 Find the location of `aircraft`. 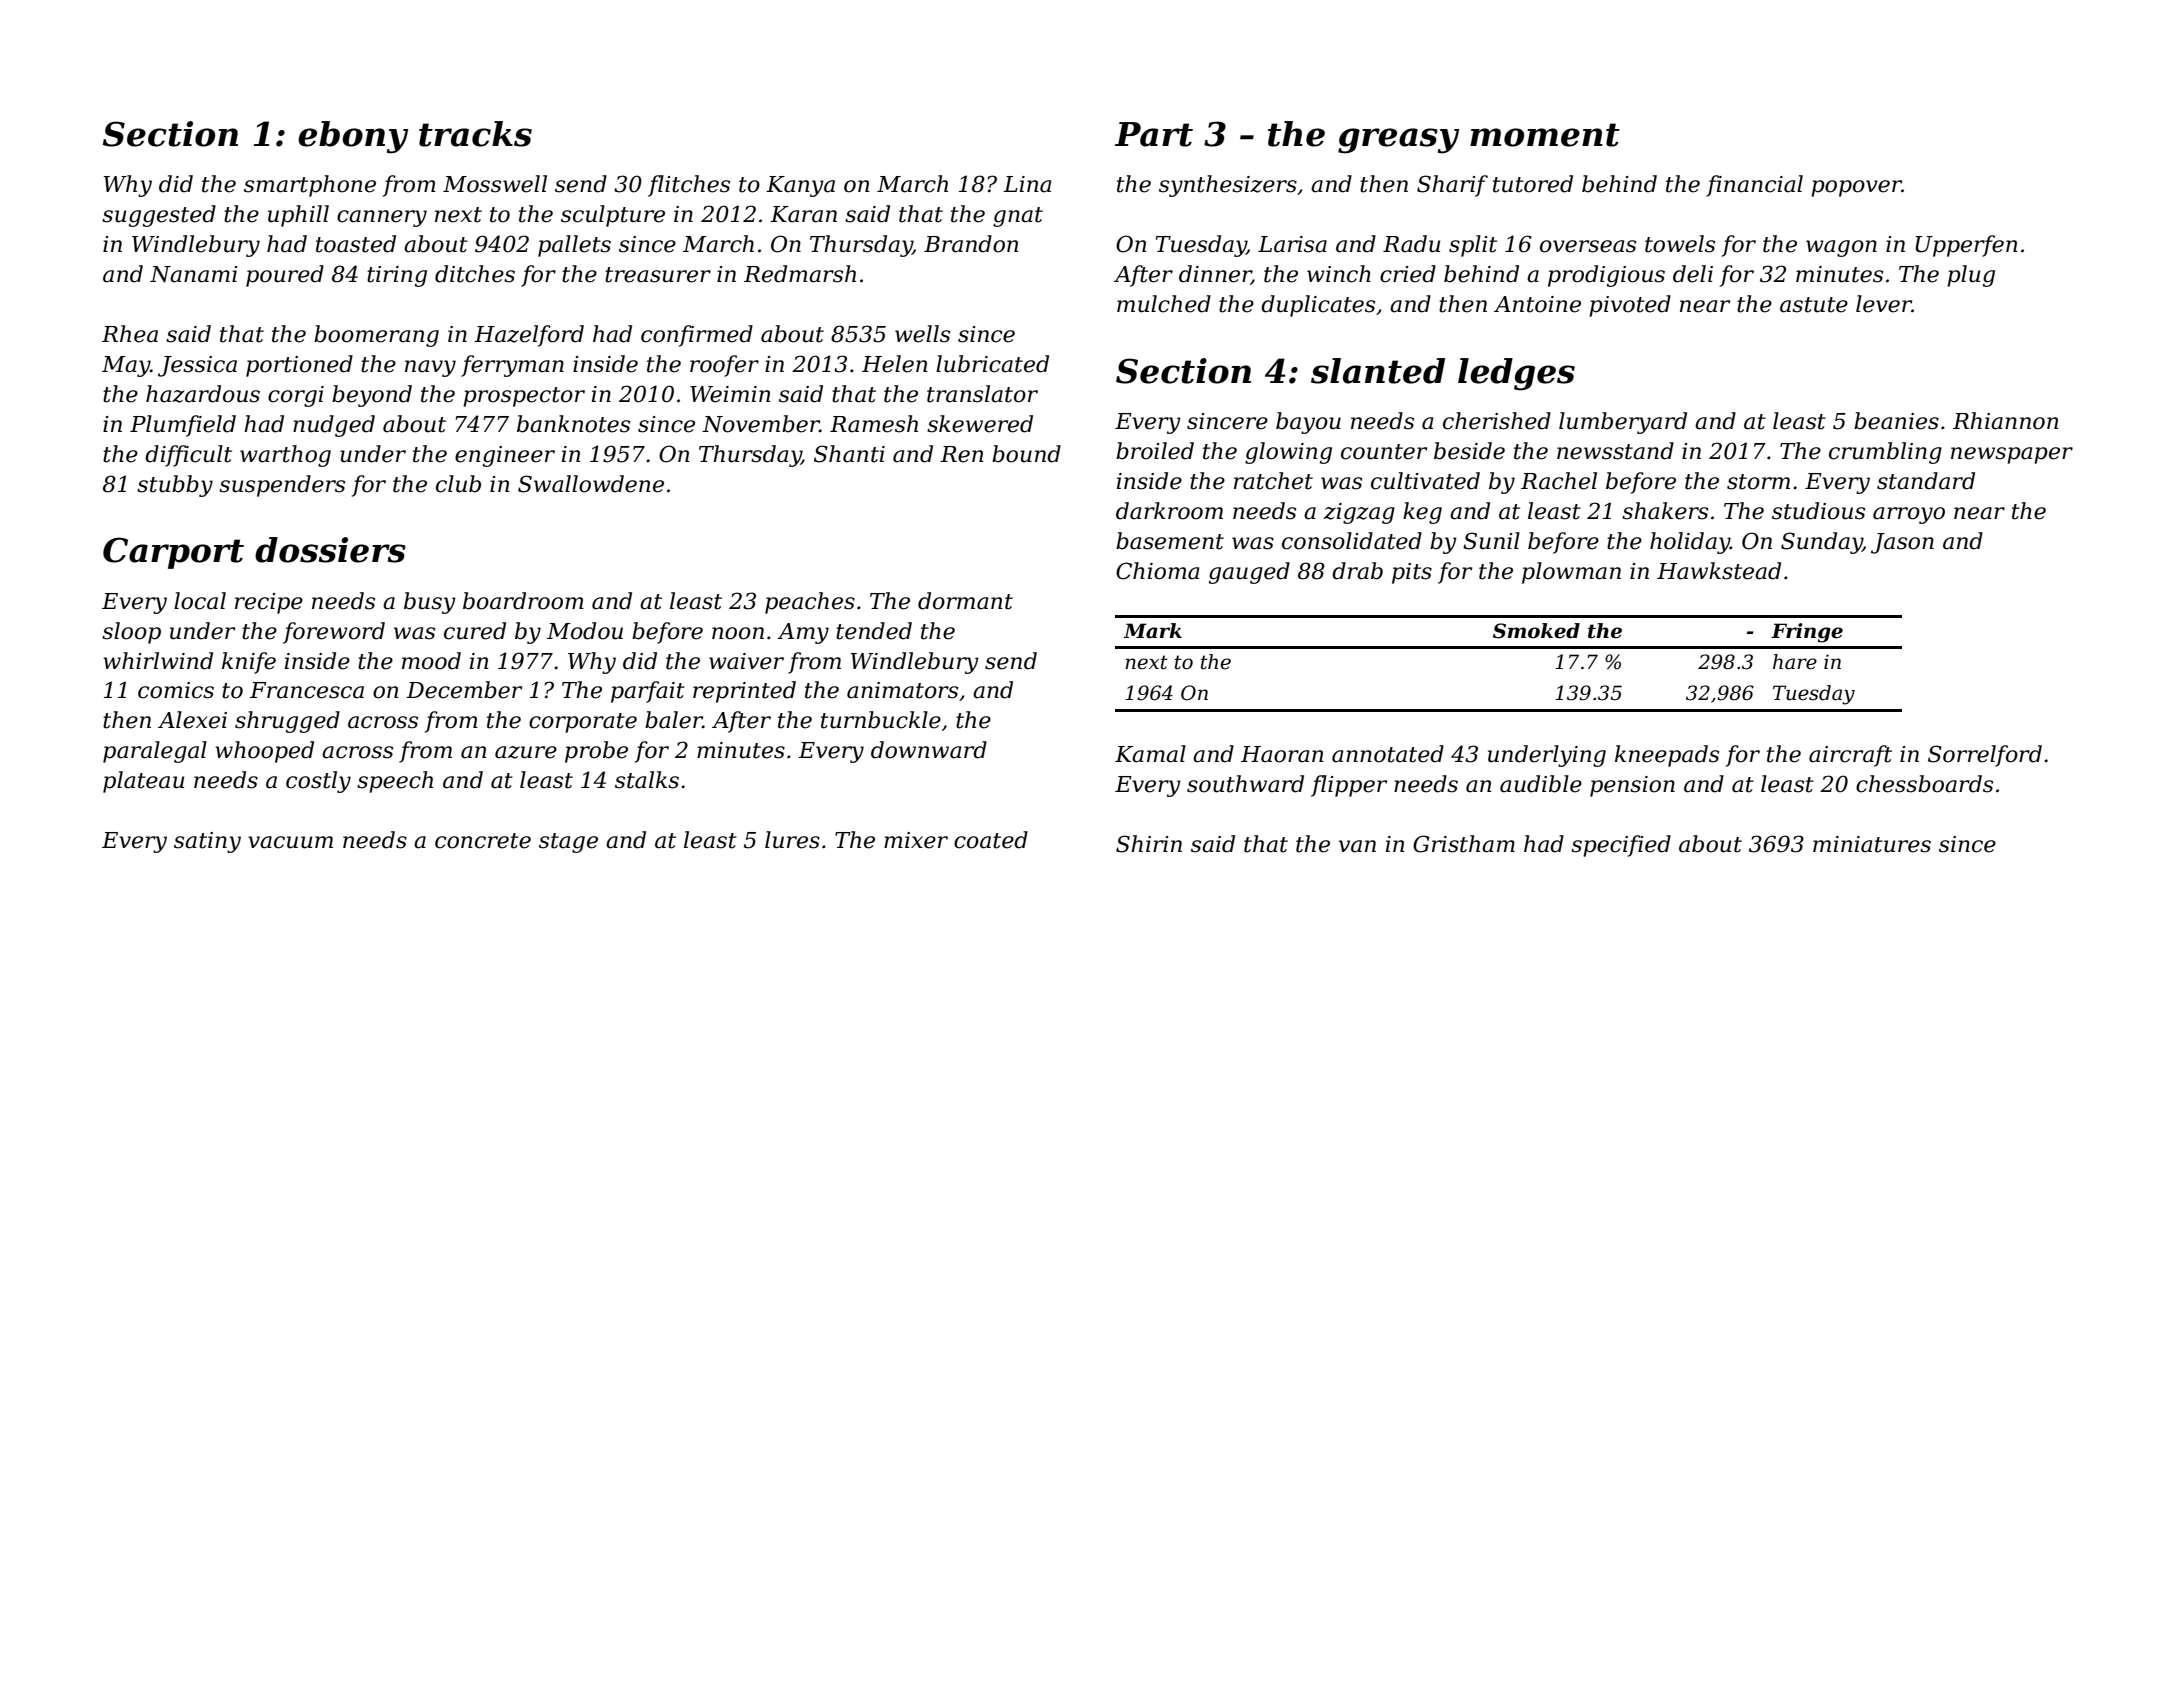

aircraft is located at coordinates (1850, 756).
